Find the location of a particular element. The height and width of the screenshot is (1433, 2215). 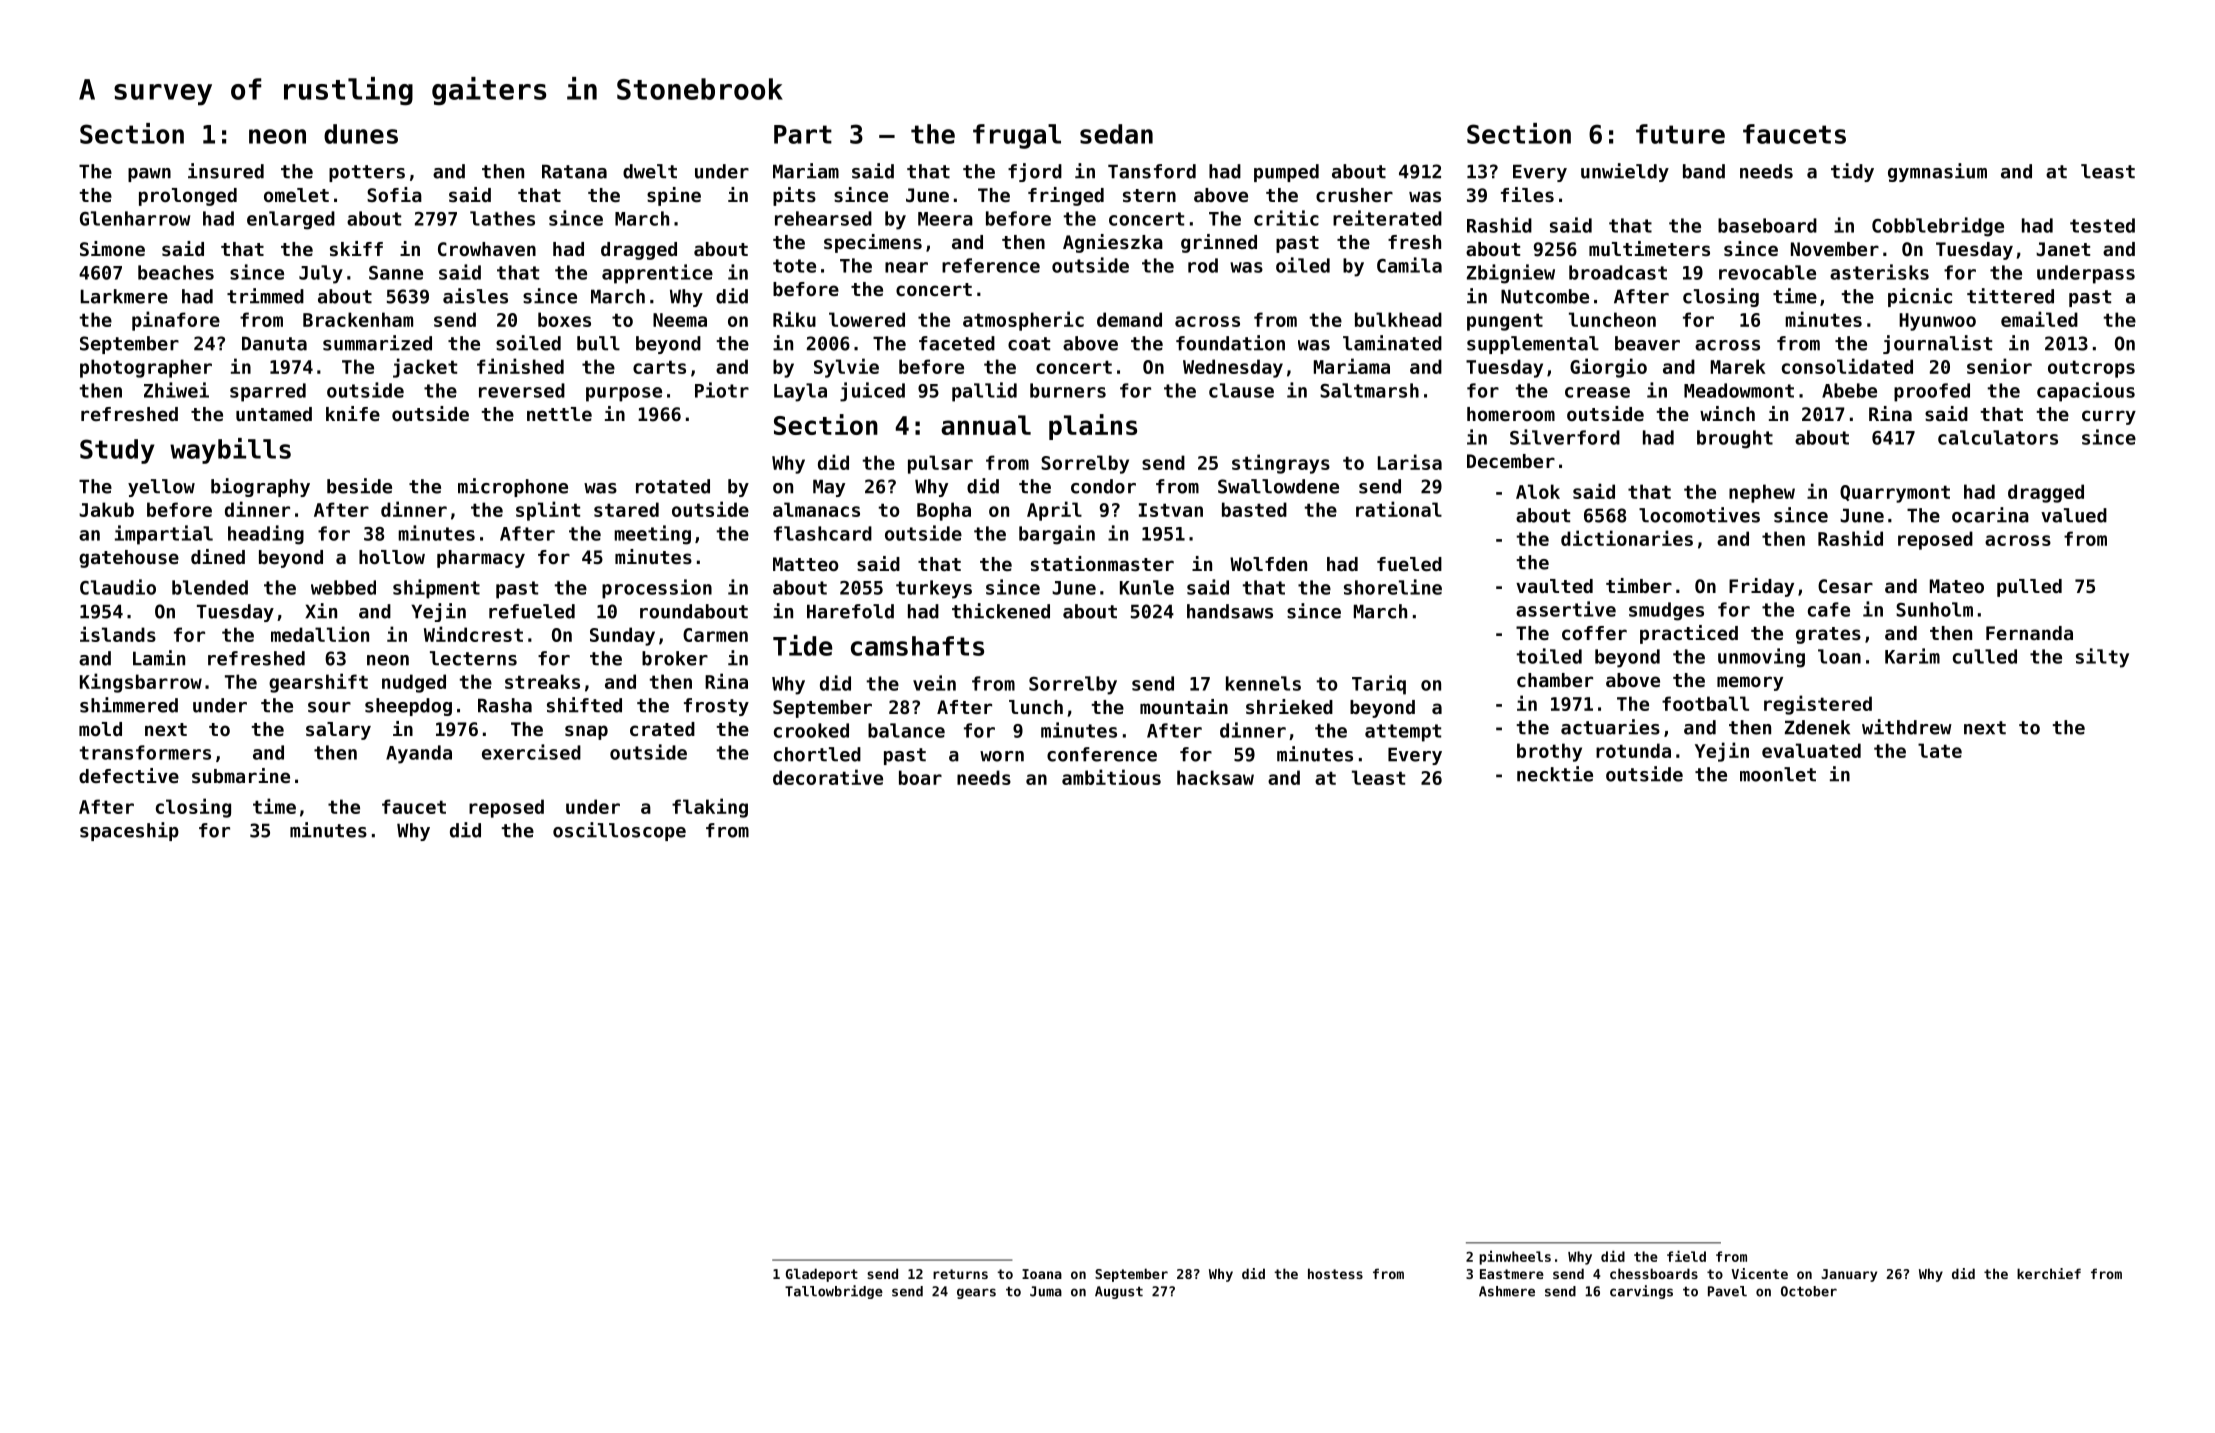

valued is located at coordinates (2074, 515).
